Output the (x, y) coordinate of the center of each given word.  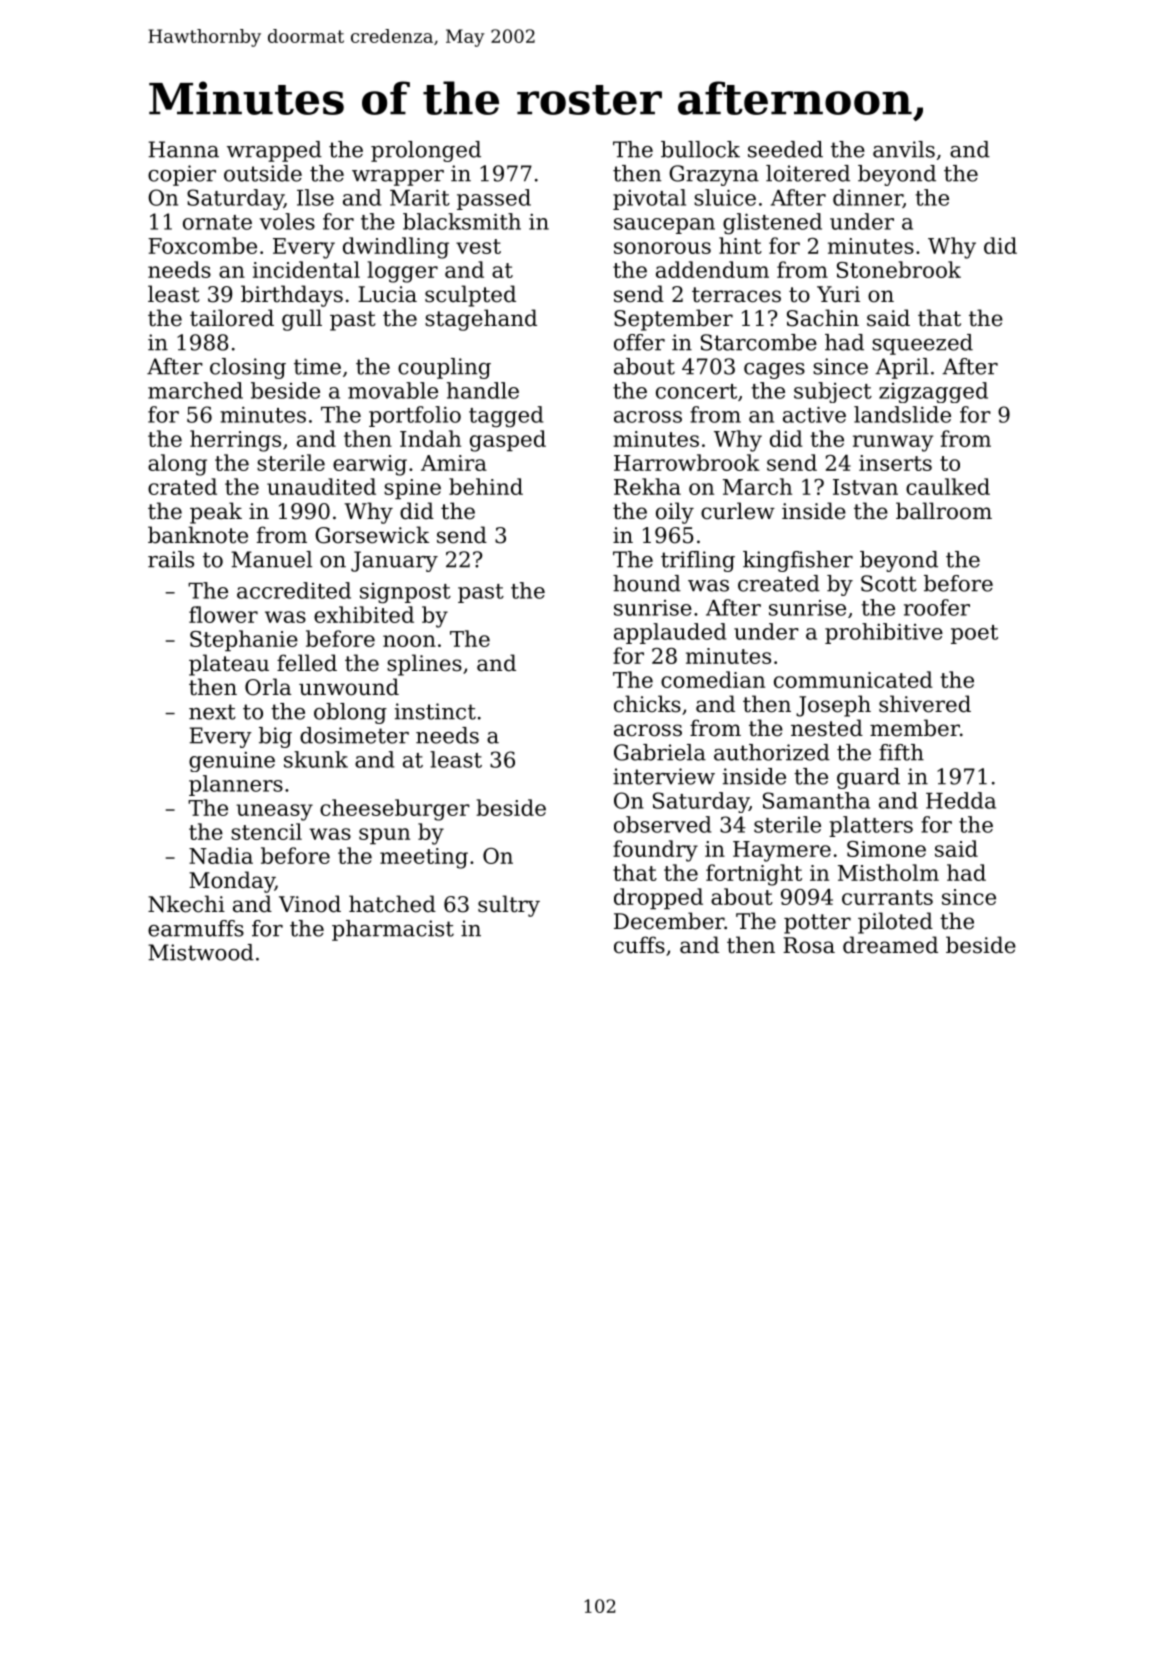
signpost (405, 593)
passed (494, 199)
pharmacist (393, 930)
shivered (925, 704)
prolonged (426, 151)
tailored (232, 318)
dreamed (890, 945)
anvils (904, 149)
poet (974, 634)
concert (696, 391)
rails (171, 559)
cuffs (639, 945)
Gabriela (660, 752)
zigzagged (933, 392)
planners (236, 785)
